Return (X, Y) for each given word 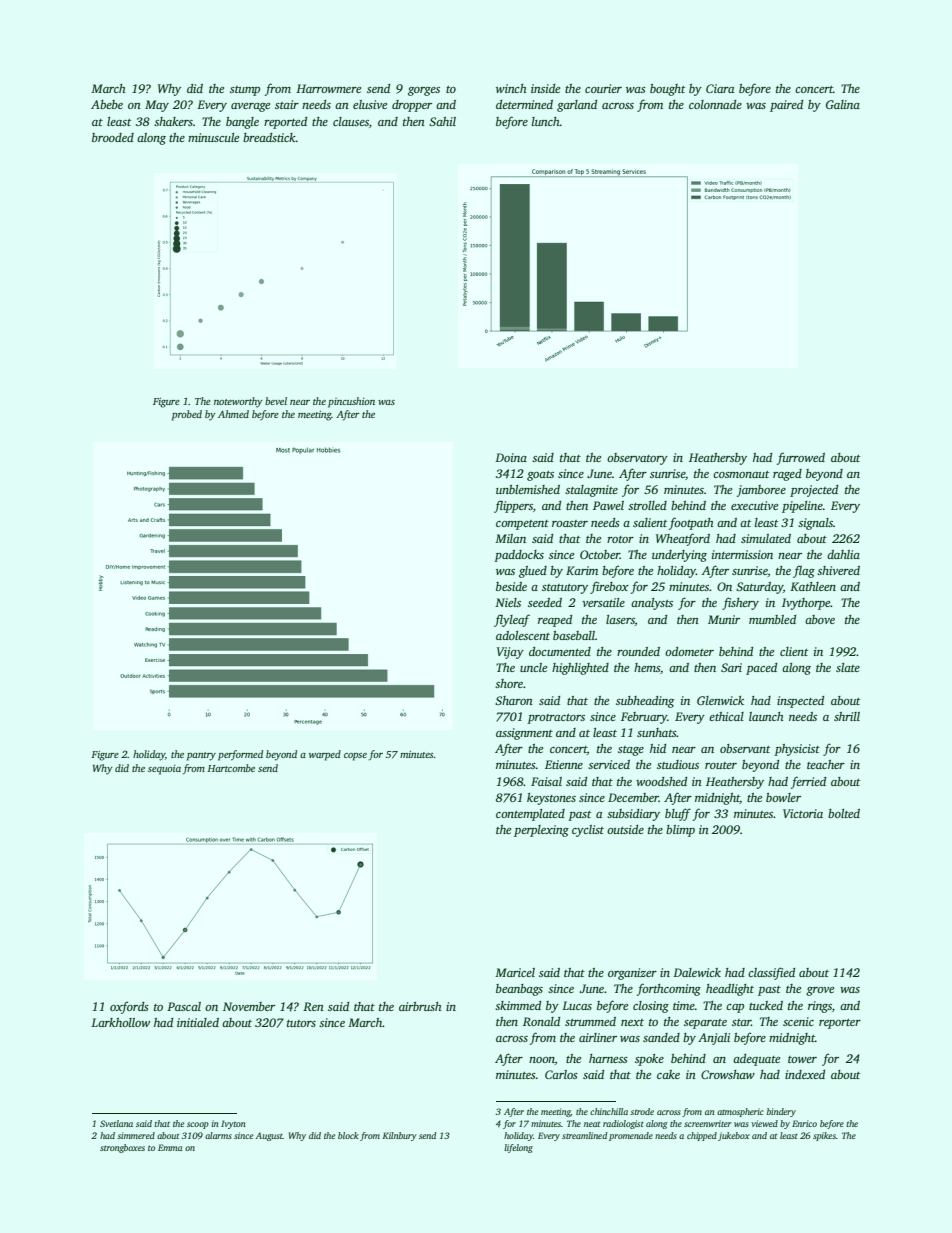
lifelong (518, 1148)
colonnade (715, 104)
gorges (424, 91)
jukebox (734, 1136)
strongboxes (122, 1148)
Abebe (107, 104)
